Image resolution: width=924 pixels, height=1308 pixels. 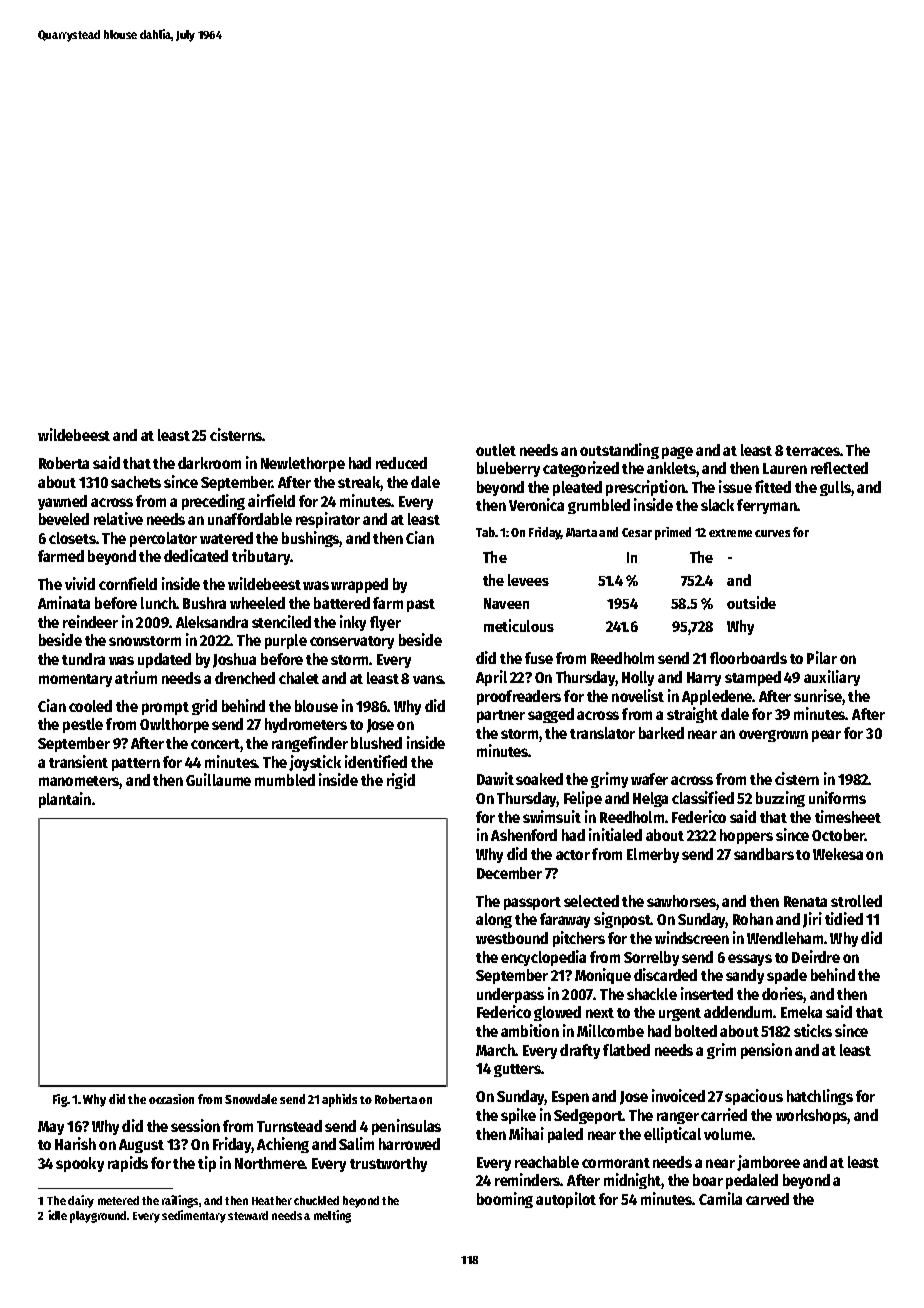 I want to click on hoppers, so click(x=746, y=836).
